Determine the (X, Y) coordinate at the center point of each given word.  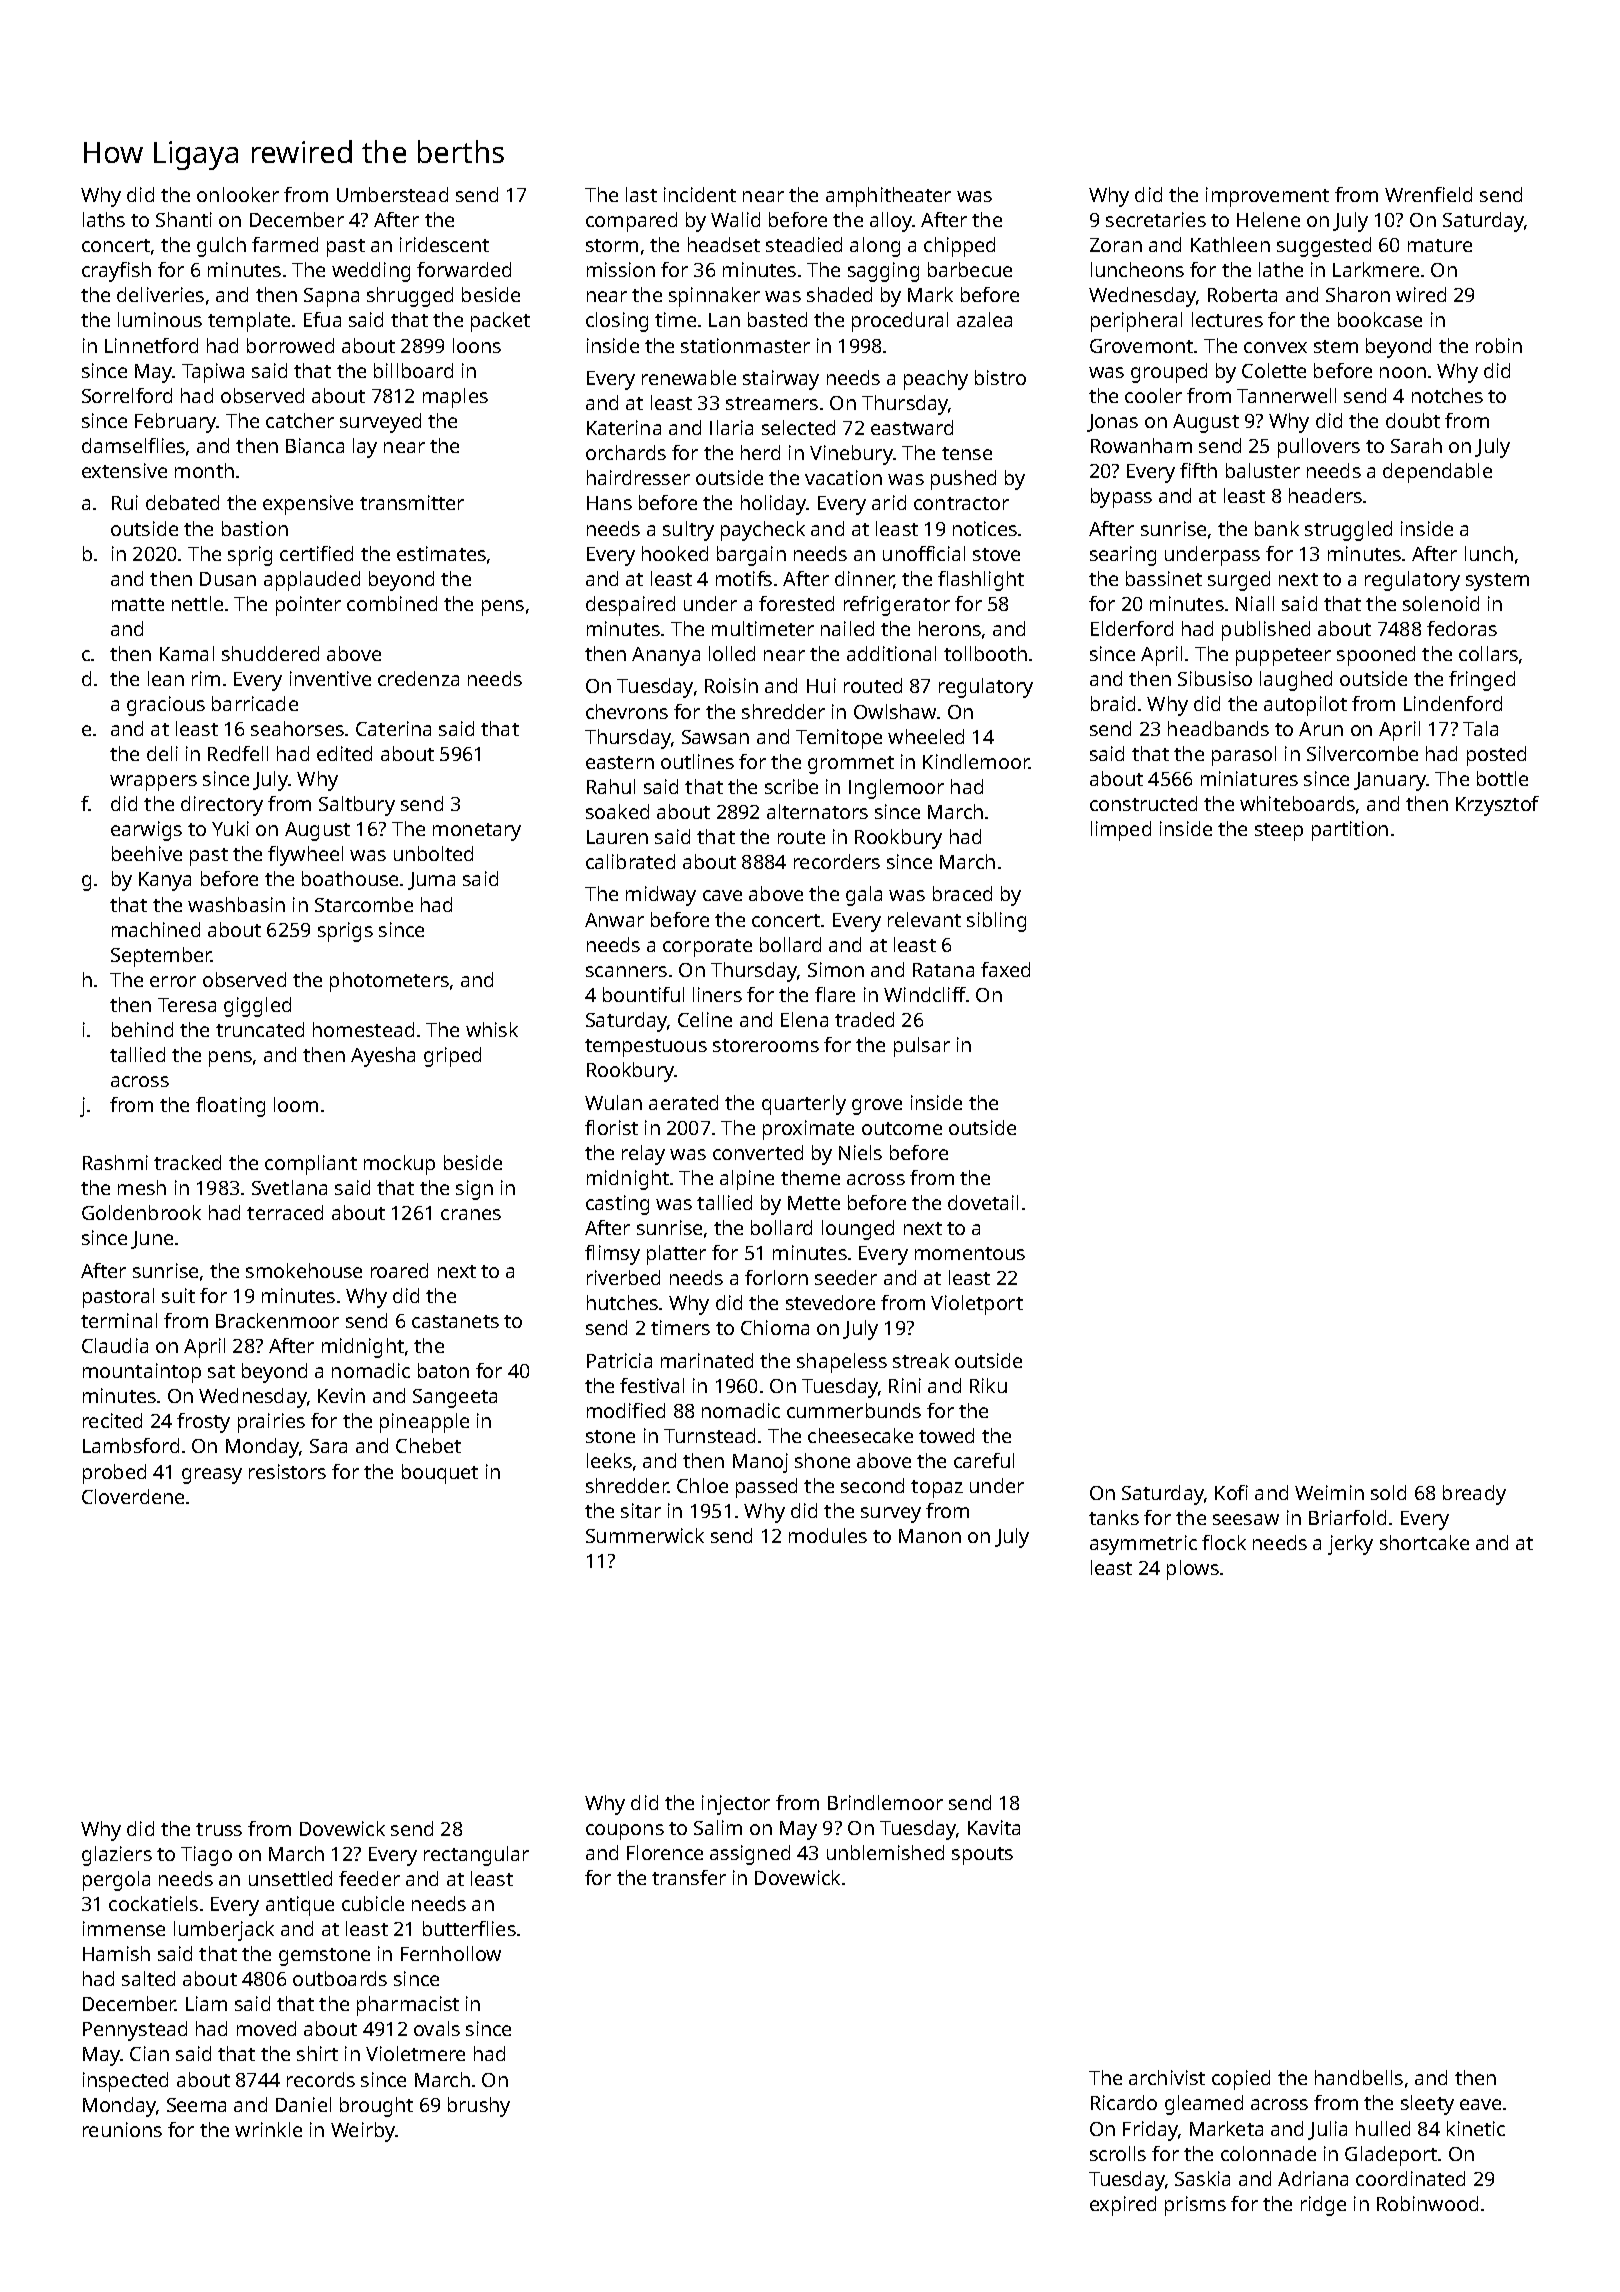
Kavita (994, 1827)
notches (1447, 395)
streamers (772, 403)
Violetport (977, 1305)
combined (392, 603)
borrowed (290, 345)
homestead (363, 1029)
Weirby (363, 2132)
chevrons (627, 711)
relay (643, 1155)
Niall (1255, 603)
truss (219, 1829)
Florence (665, 1852)
